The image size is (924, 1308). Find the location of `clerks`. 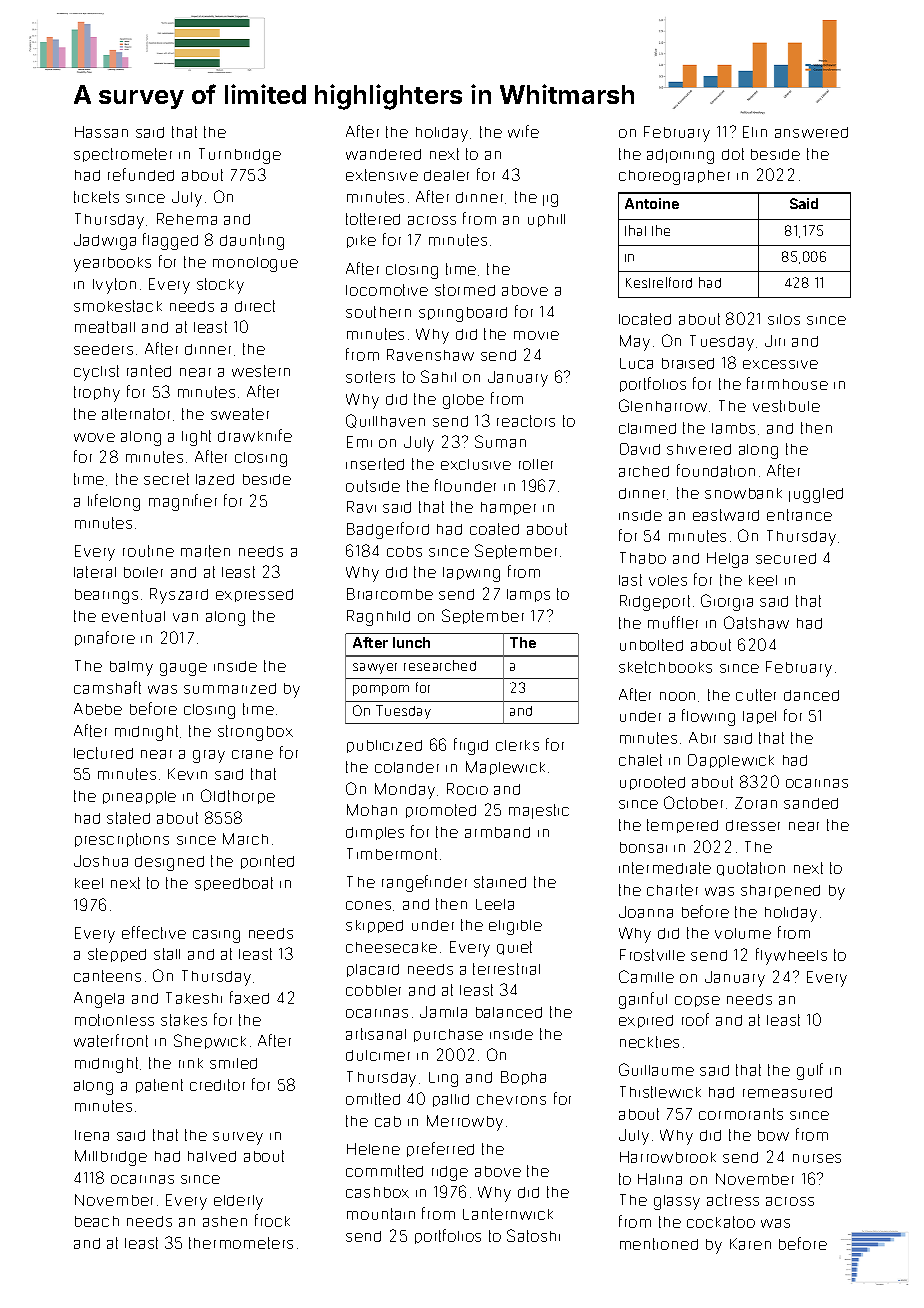

clerks is located at coordinates (517, 745).
